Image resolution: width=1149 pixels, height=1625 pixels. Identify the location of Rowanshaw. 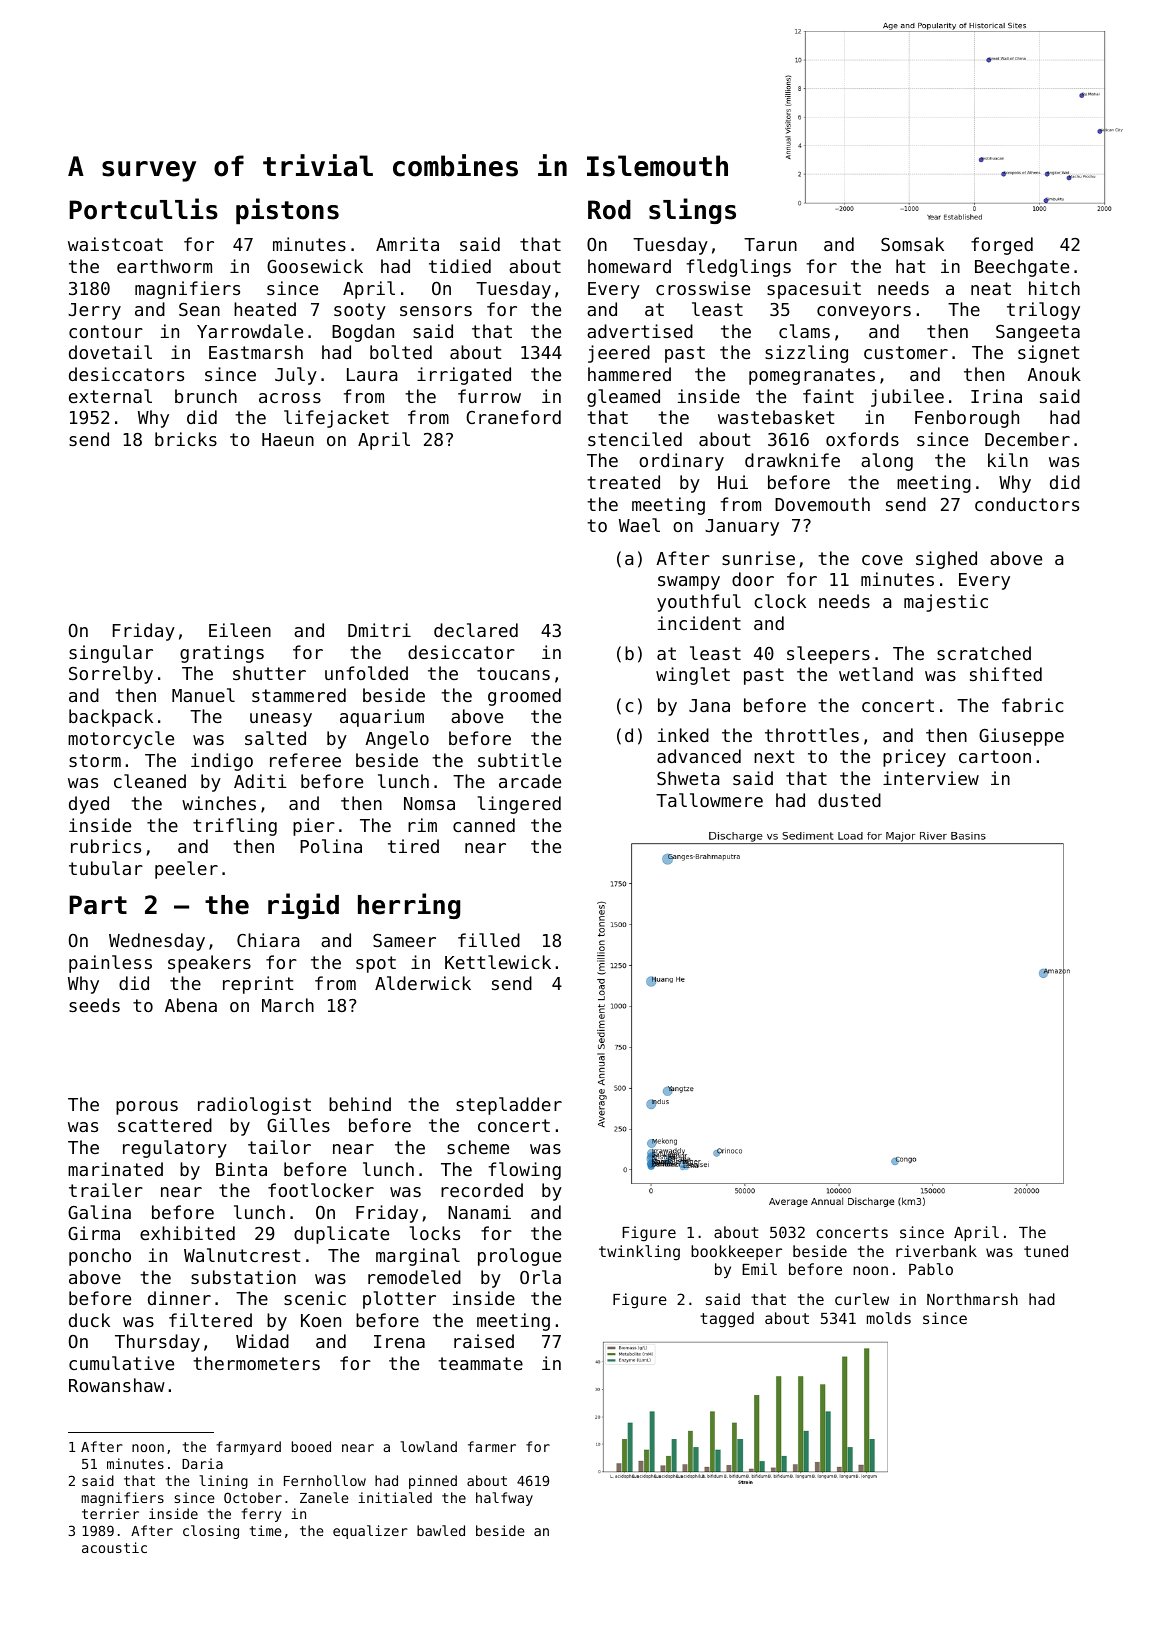
(117, 1385).
